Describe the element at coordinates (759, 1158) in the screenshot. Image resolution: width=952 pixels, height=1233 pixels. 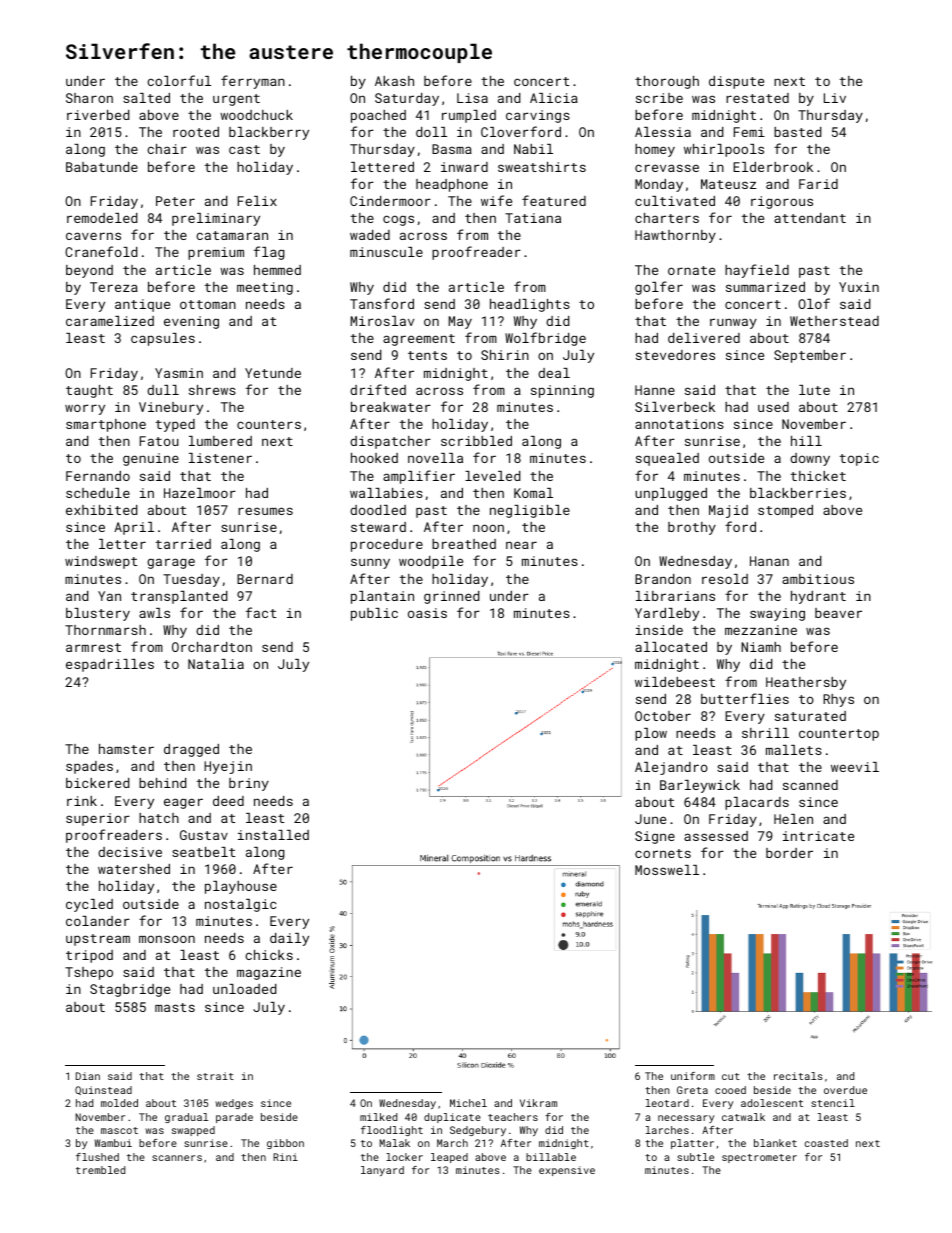
I see `spectrometer` at that location.
